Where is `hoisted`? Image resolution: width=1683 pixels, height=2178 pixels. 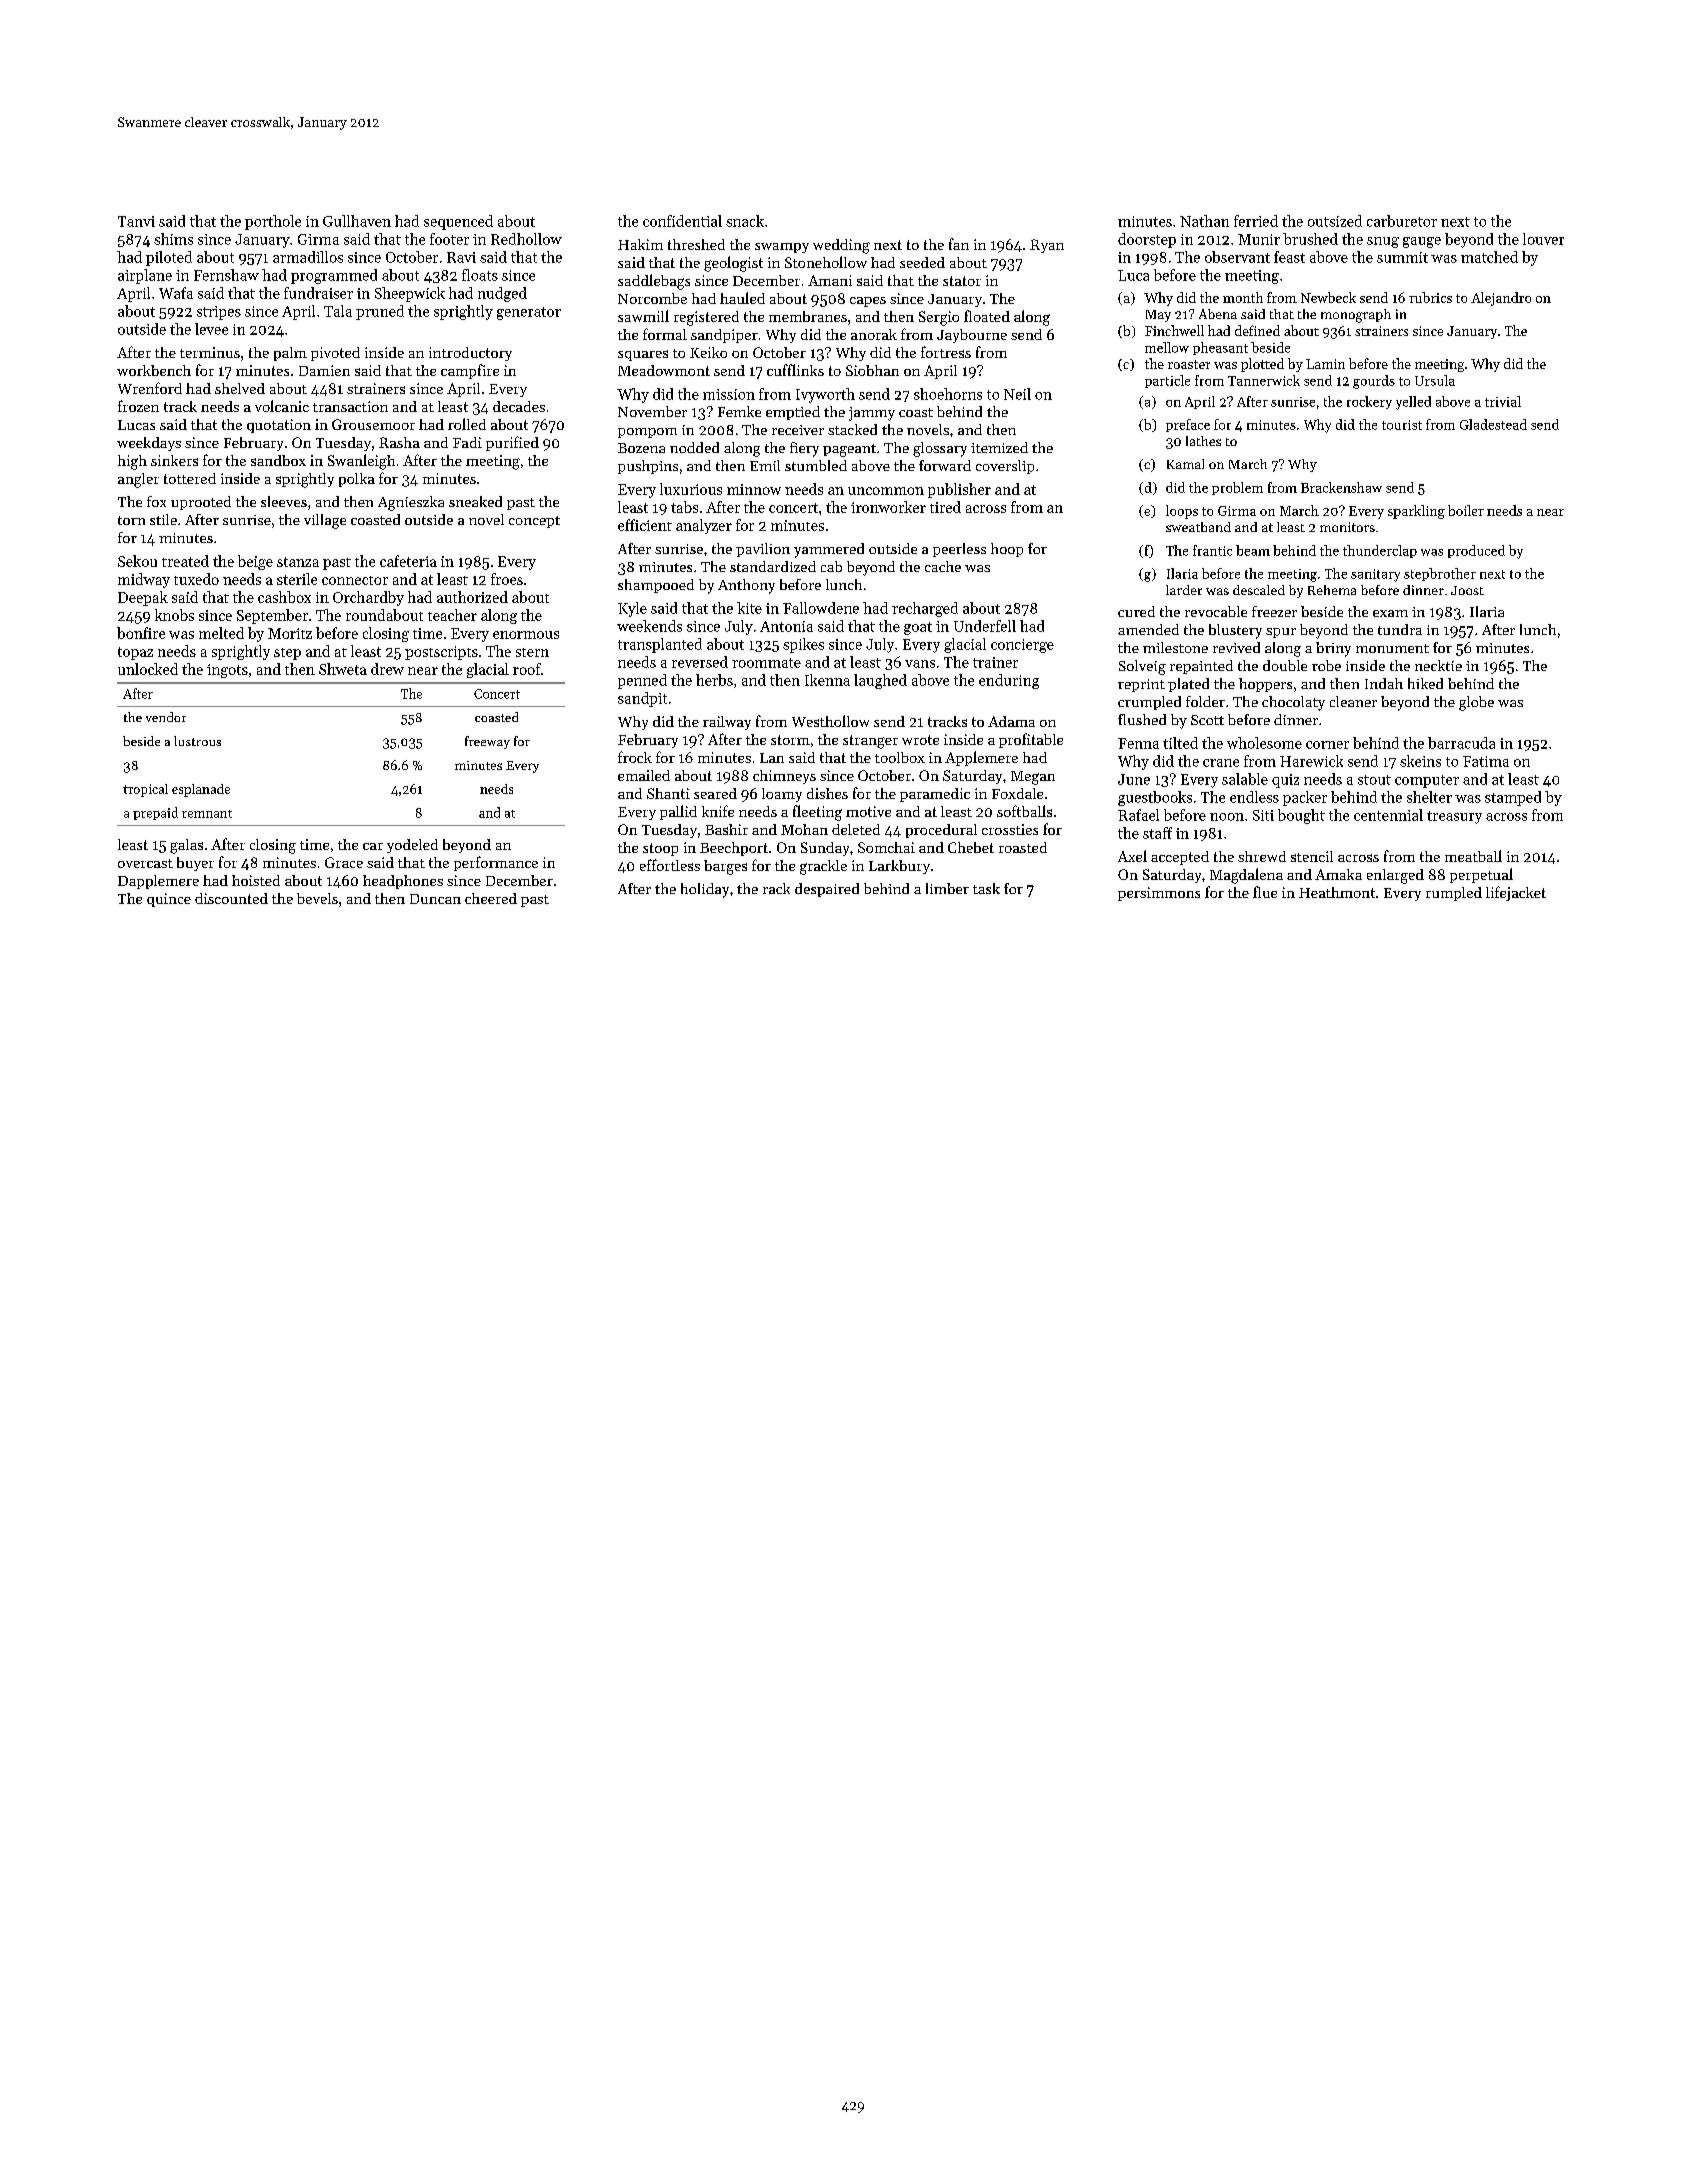 hoisted is located at coordinates (256, 880).
